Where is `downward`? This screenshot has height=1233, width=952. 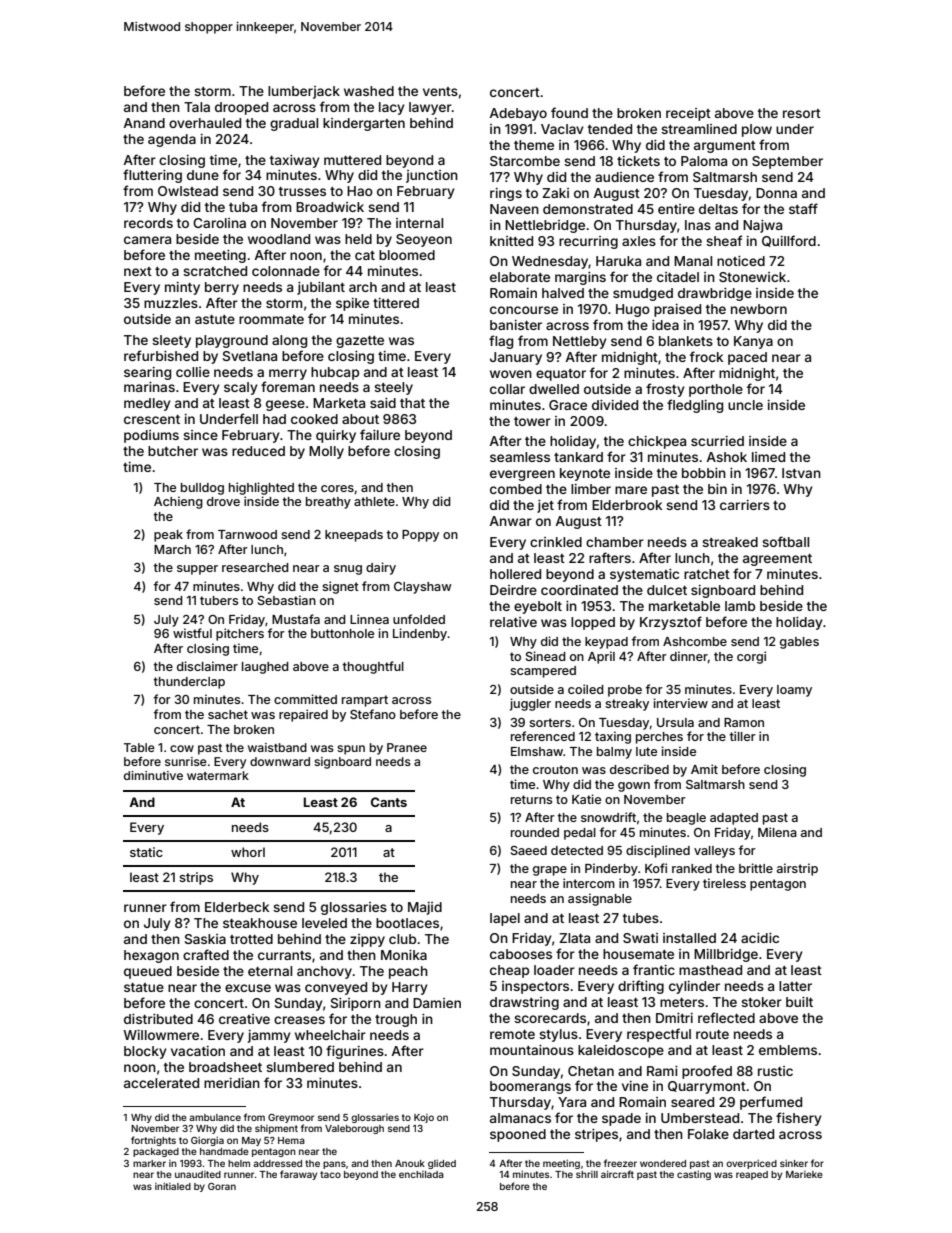
downward is located at coordinates (280, 761).
